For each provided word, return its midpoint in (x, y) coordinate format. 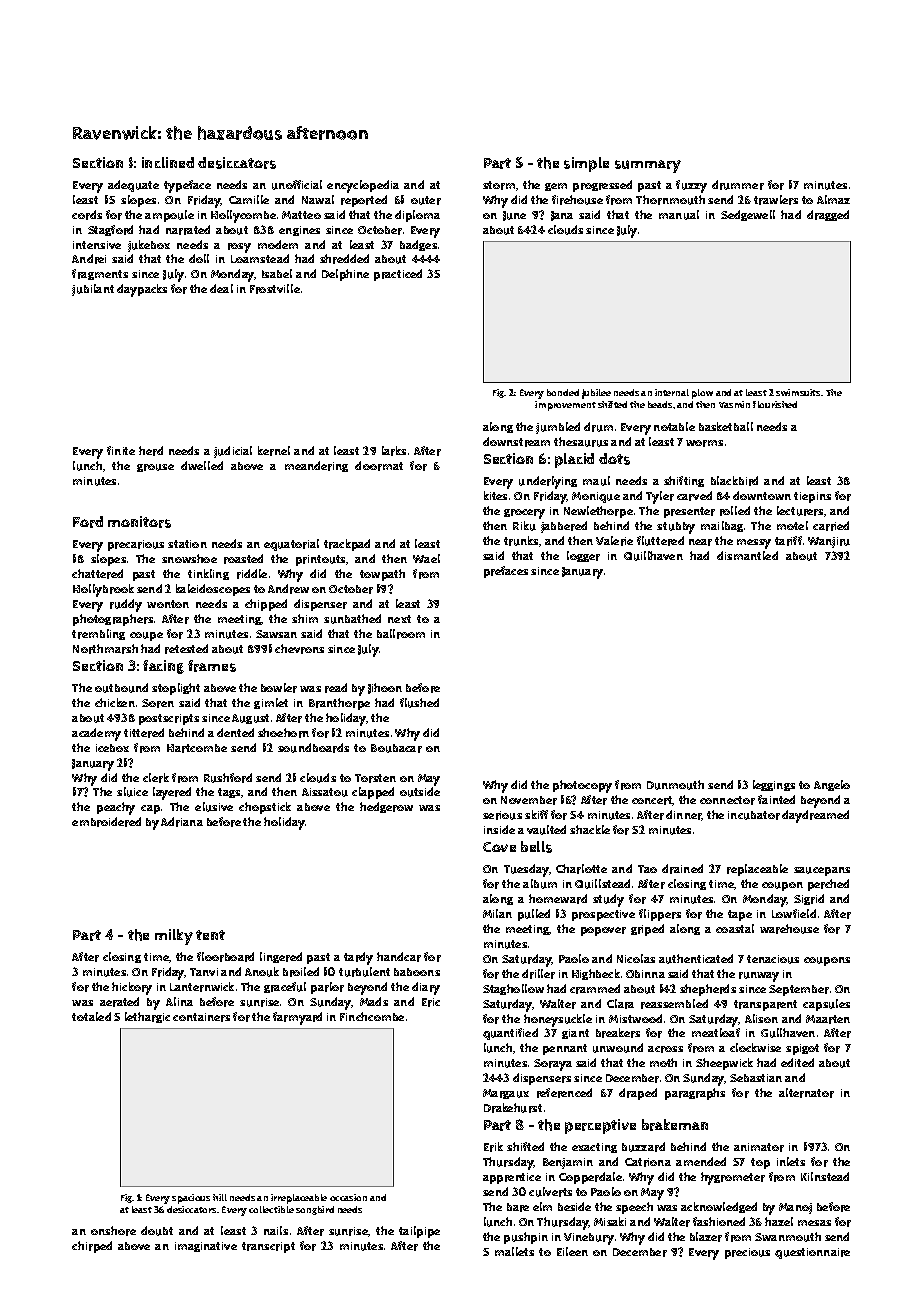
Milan (497, 913)
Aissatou (325, 792)
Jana (562, 216)
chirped (92, 1247)
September (799, 990)
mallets (514, 1251)
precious (747, 1253)
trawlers (776, 200)
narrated (188, 230)
